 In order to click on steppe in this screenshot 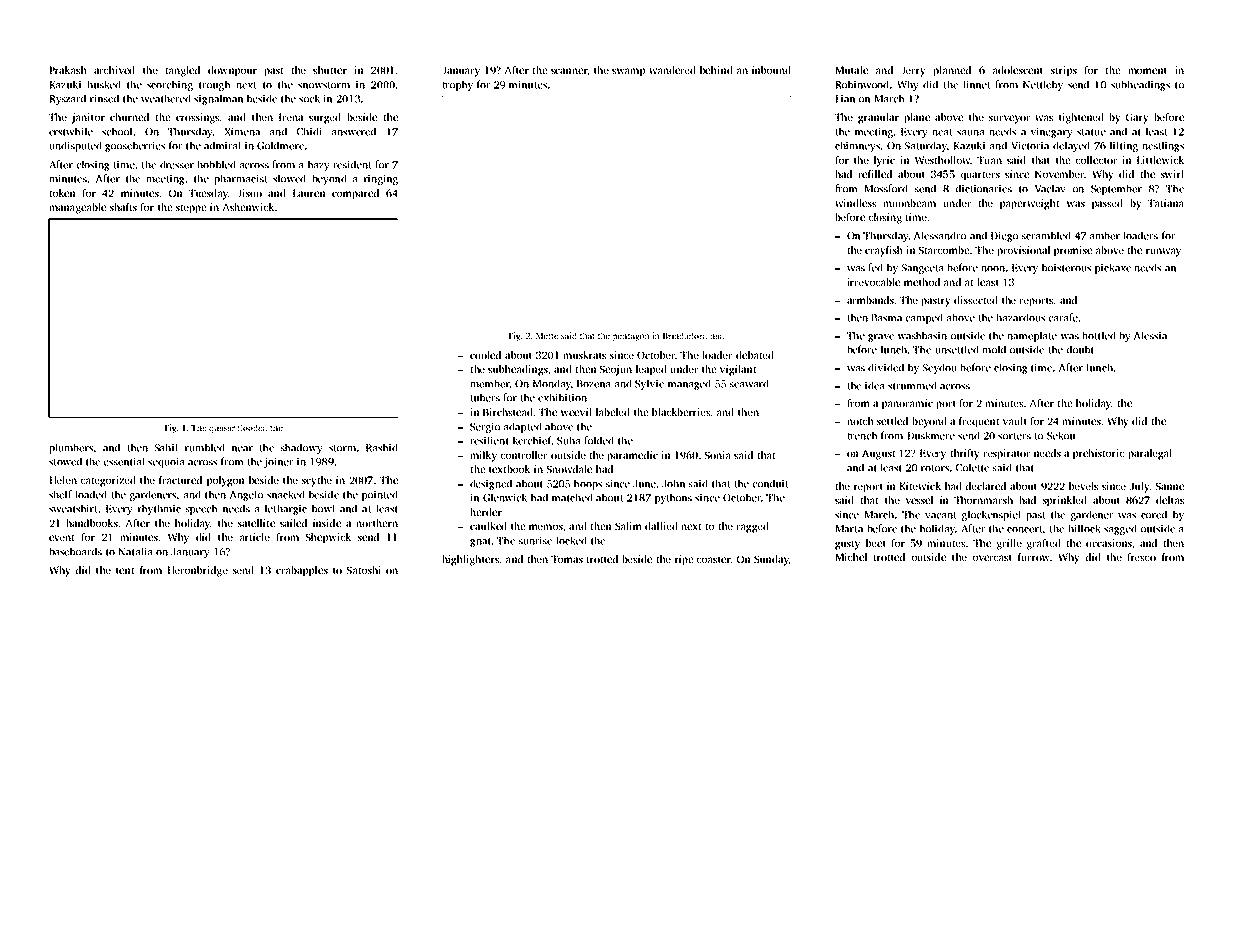, I will do `click(191, 209)`.
